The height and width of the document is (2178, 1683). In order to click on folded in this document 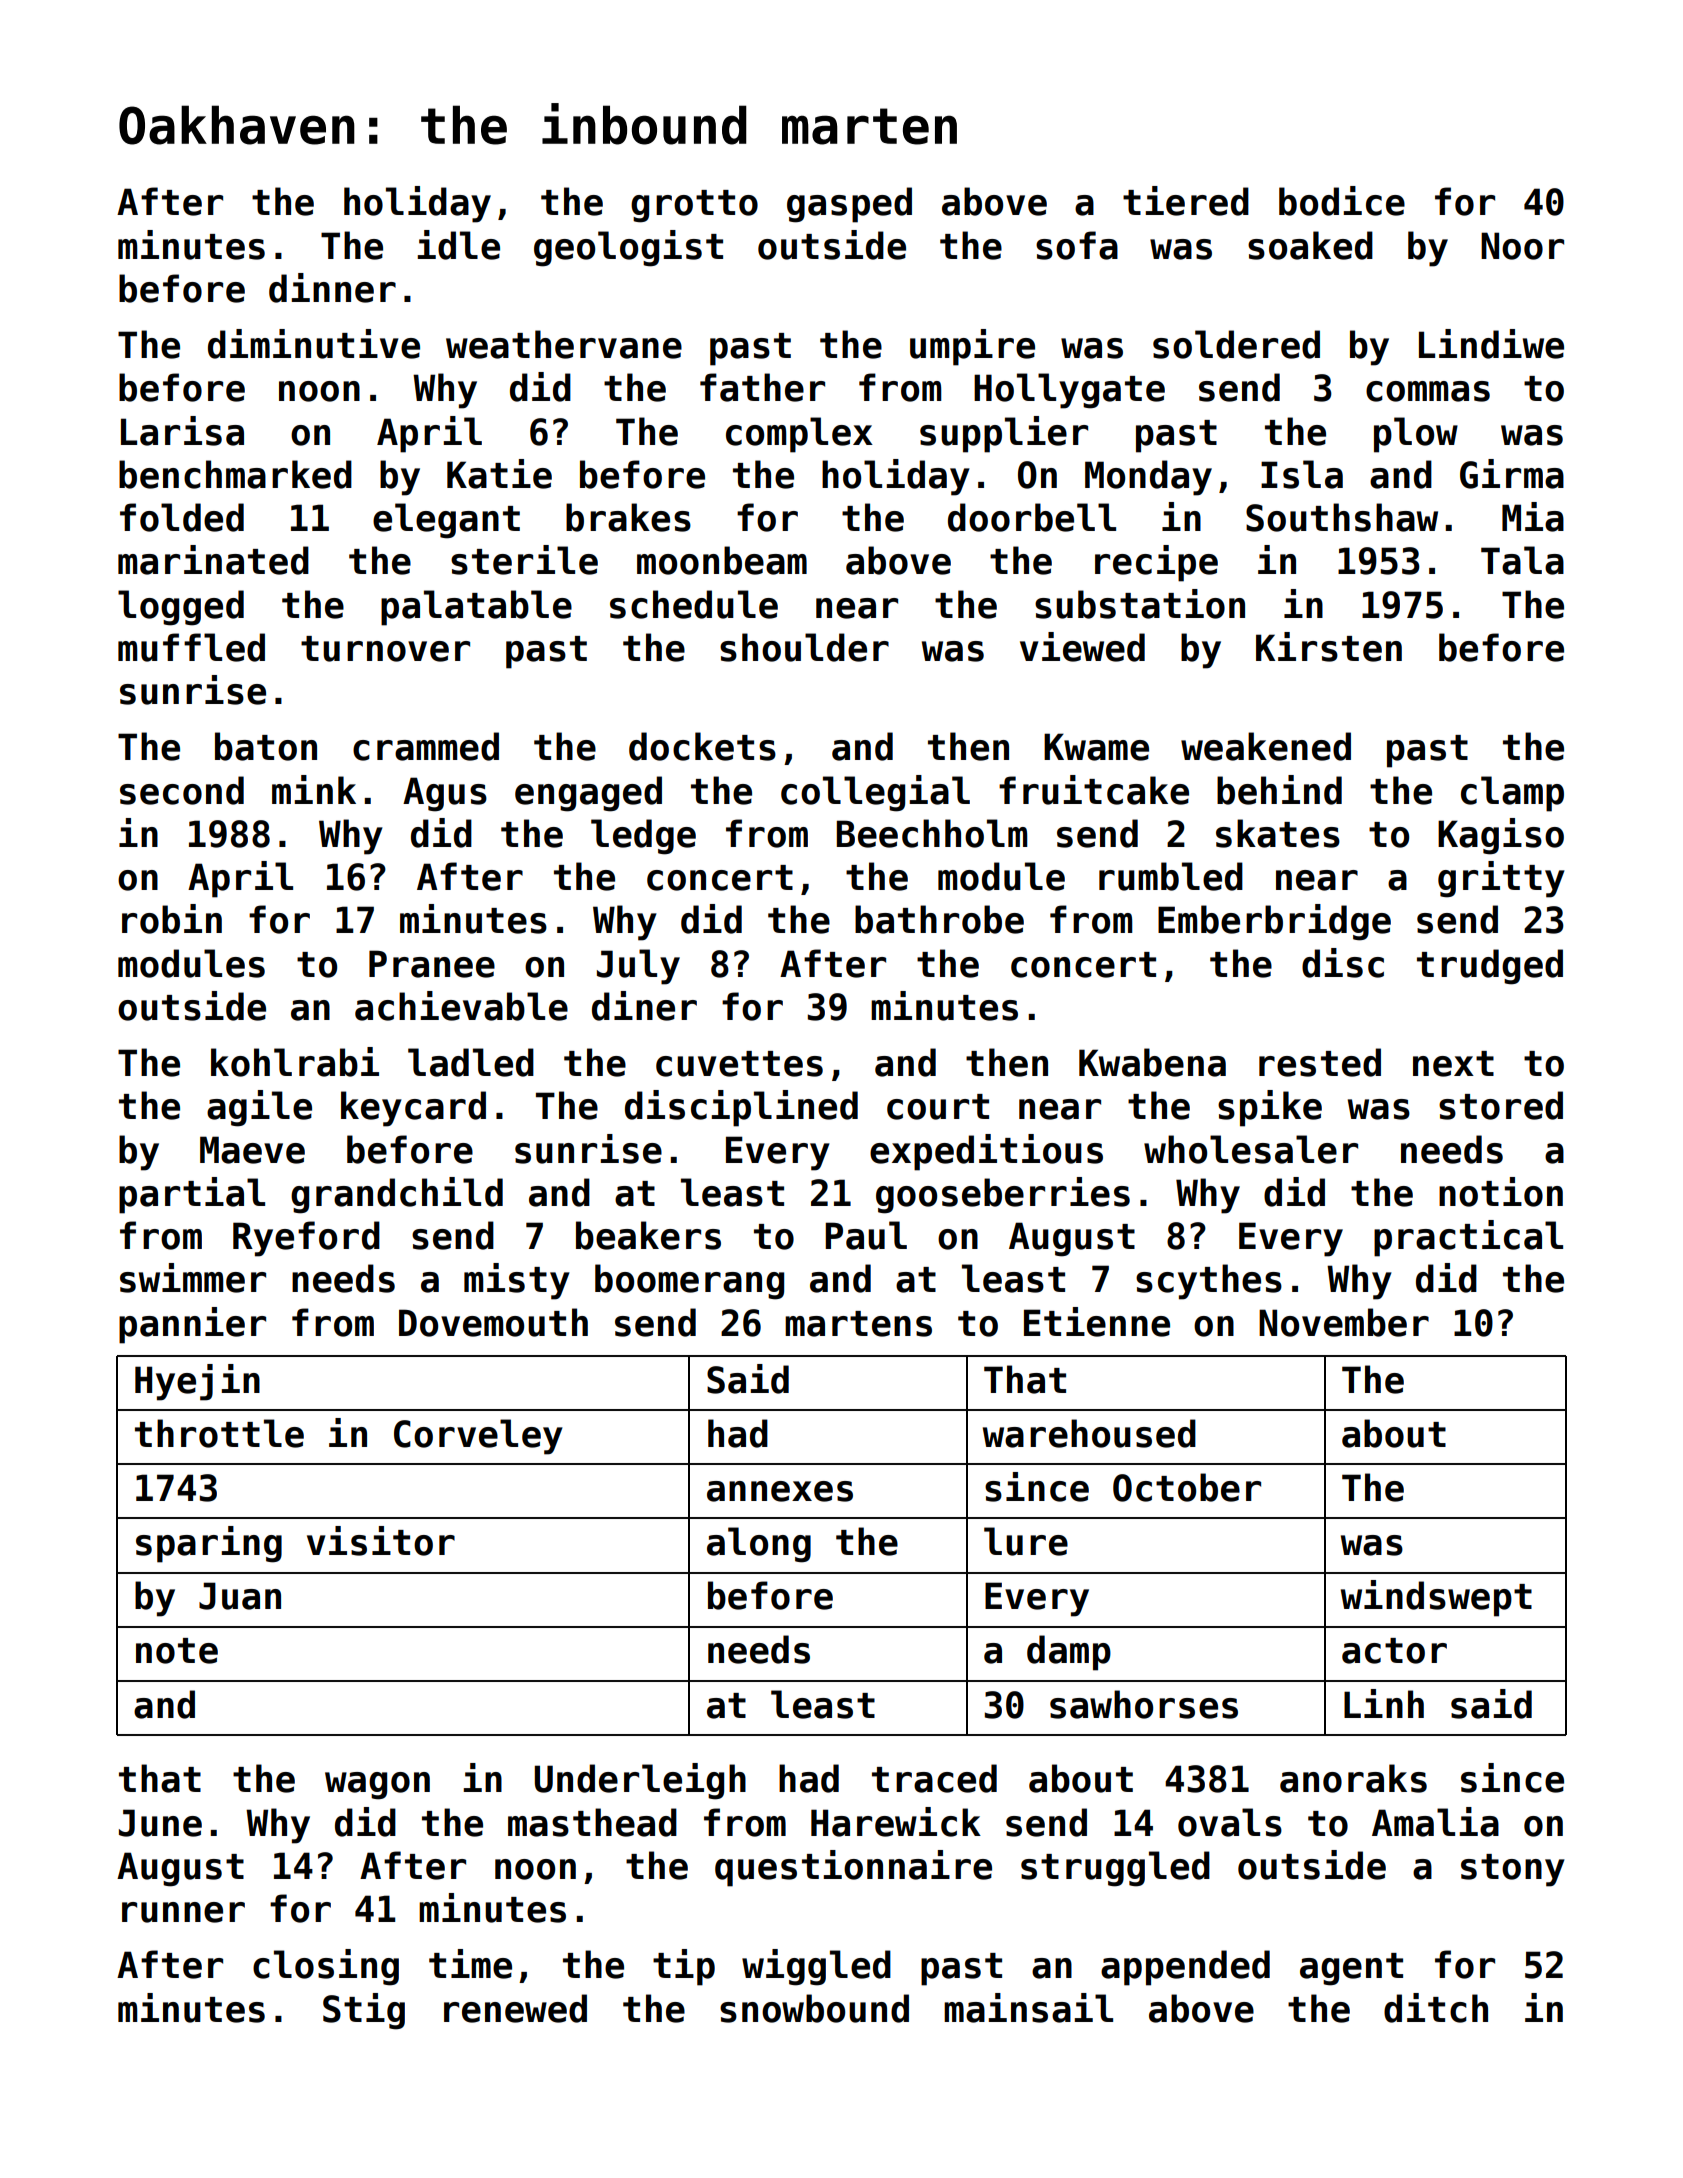, I will do `click(182, 517)`.
